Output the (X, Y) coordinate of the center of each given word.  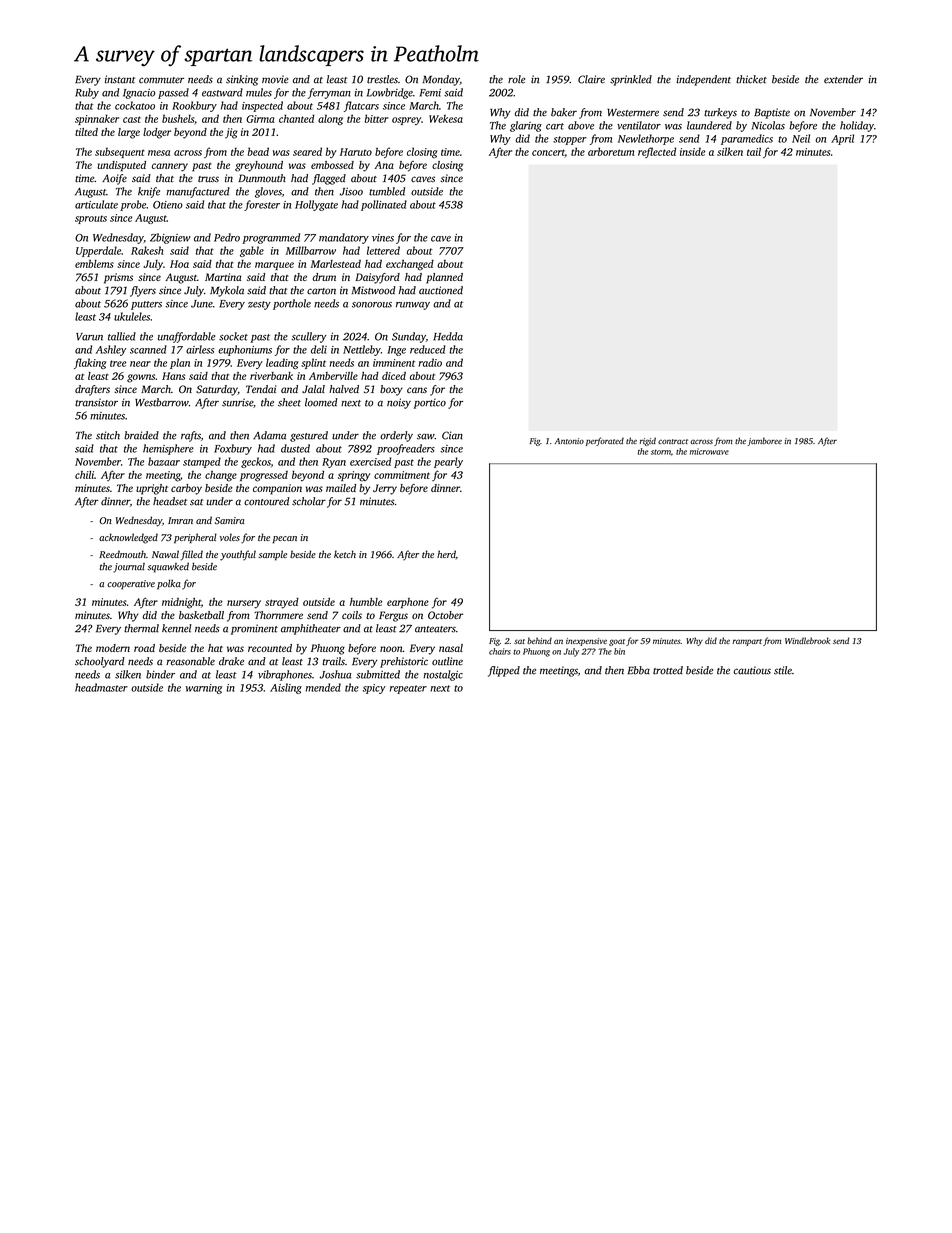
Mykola (227, 291)
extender (843, 79)
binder (160, 674)
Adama (269, 435)
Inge (396, 351)
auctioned (441, 290)
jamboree (764, 441)
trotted (668, 670)
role (516, 79)
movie (275, 79)
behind (539, 640)
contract (673, 441)
